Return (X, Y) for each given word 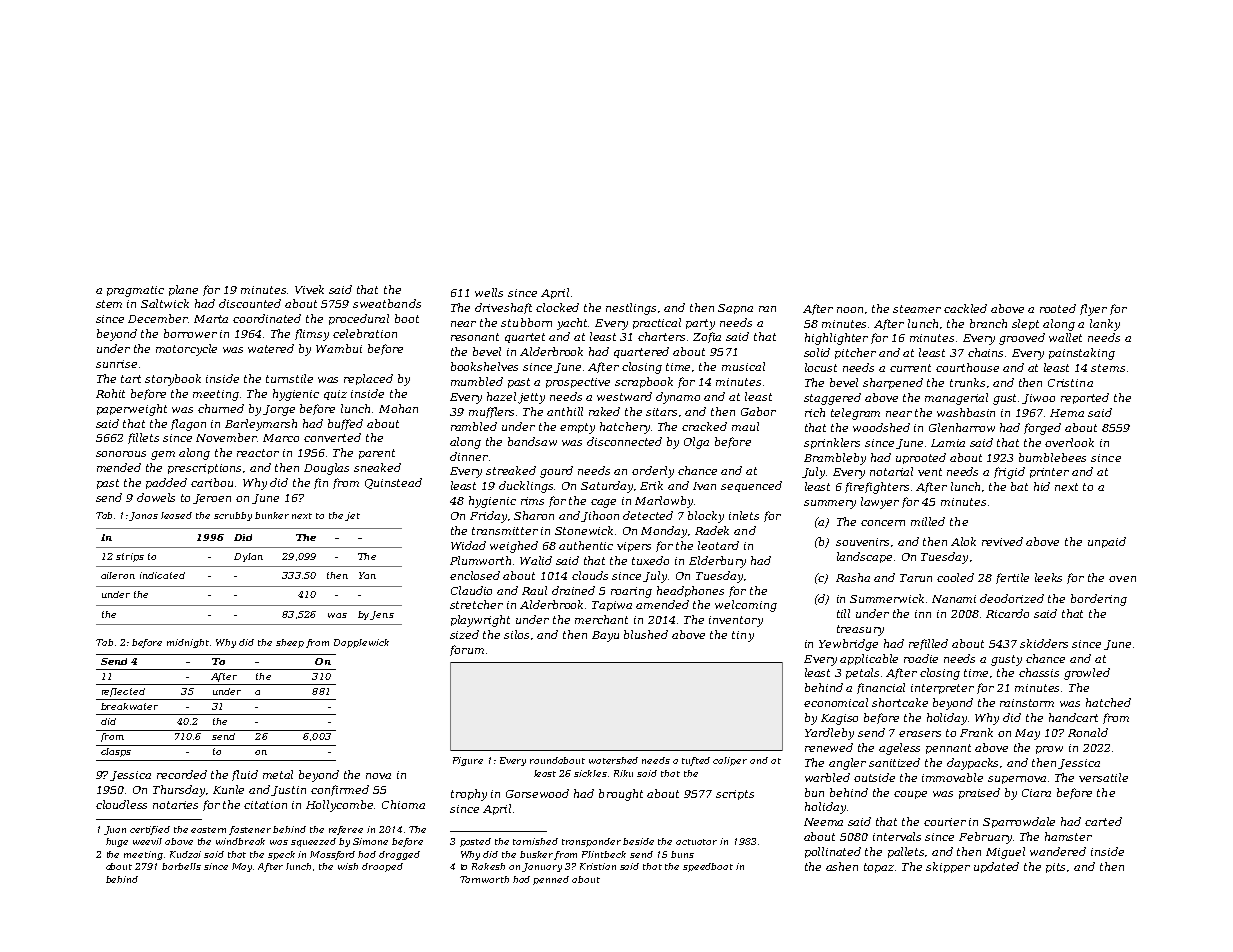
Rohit (110, 393)
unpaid (1107, 542)
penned (551, 880)
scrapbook (644, 382)
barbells (181, 866)
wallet (1065, 337)
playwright (480, 621)
